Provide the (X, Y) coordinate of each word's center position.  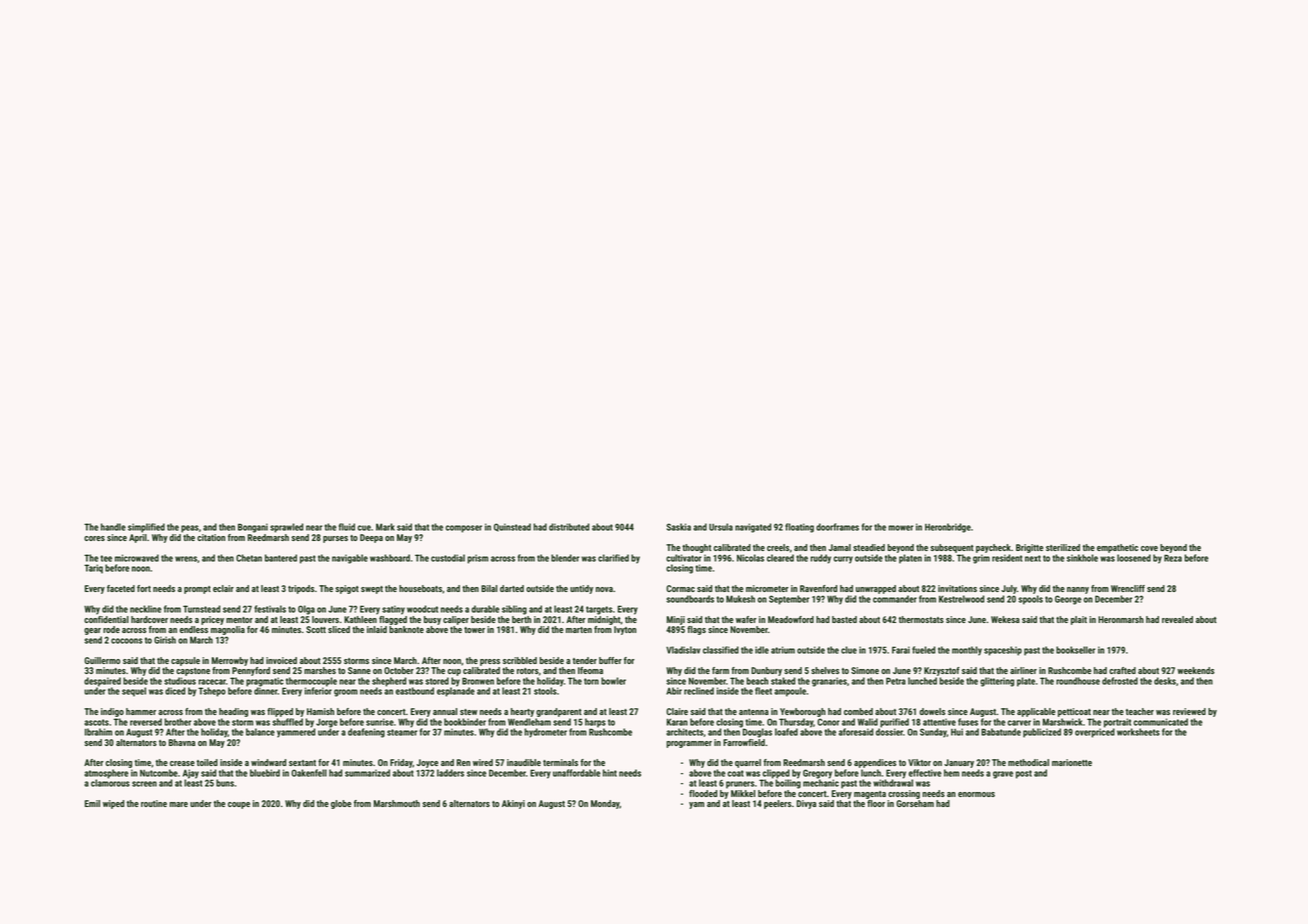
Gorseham (915, 803)
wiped (113, 804)
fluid (347, 527)
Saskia (678, 527)
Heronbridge (948, 528)
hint (610, 773)
